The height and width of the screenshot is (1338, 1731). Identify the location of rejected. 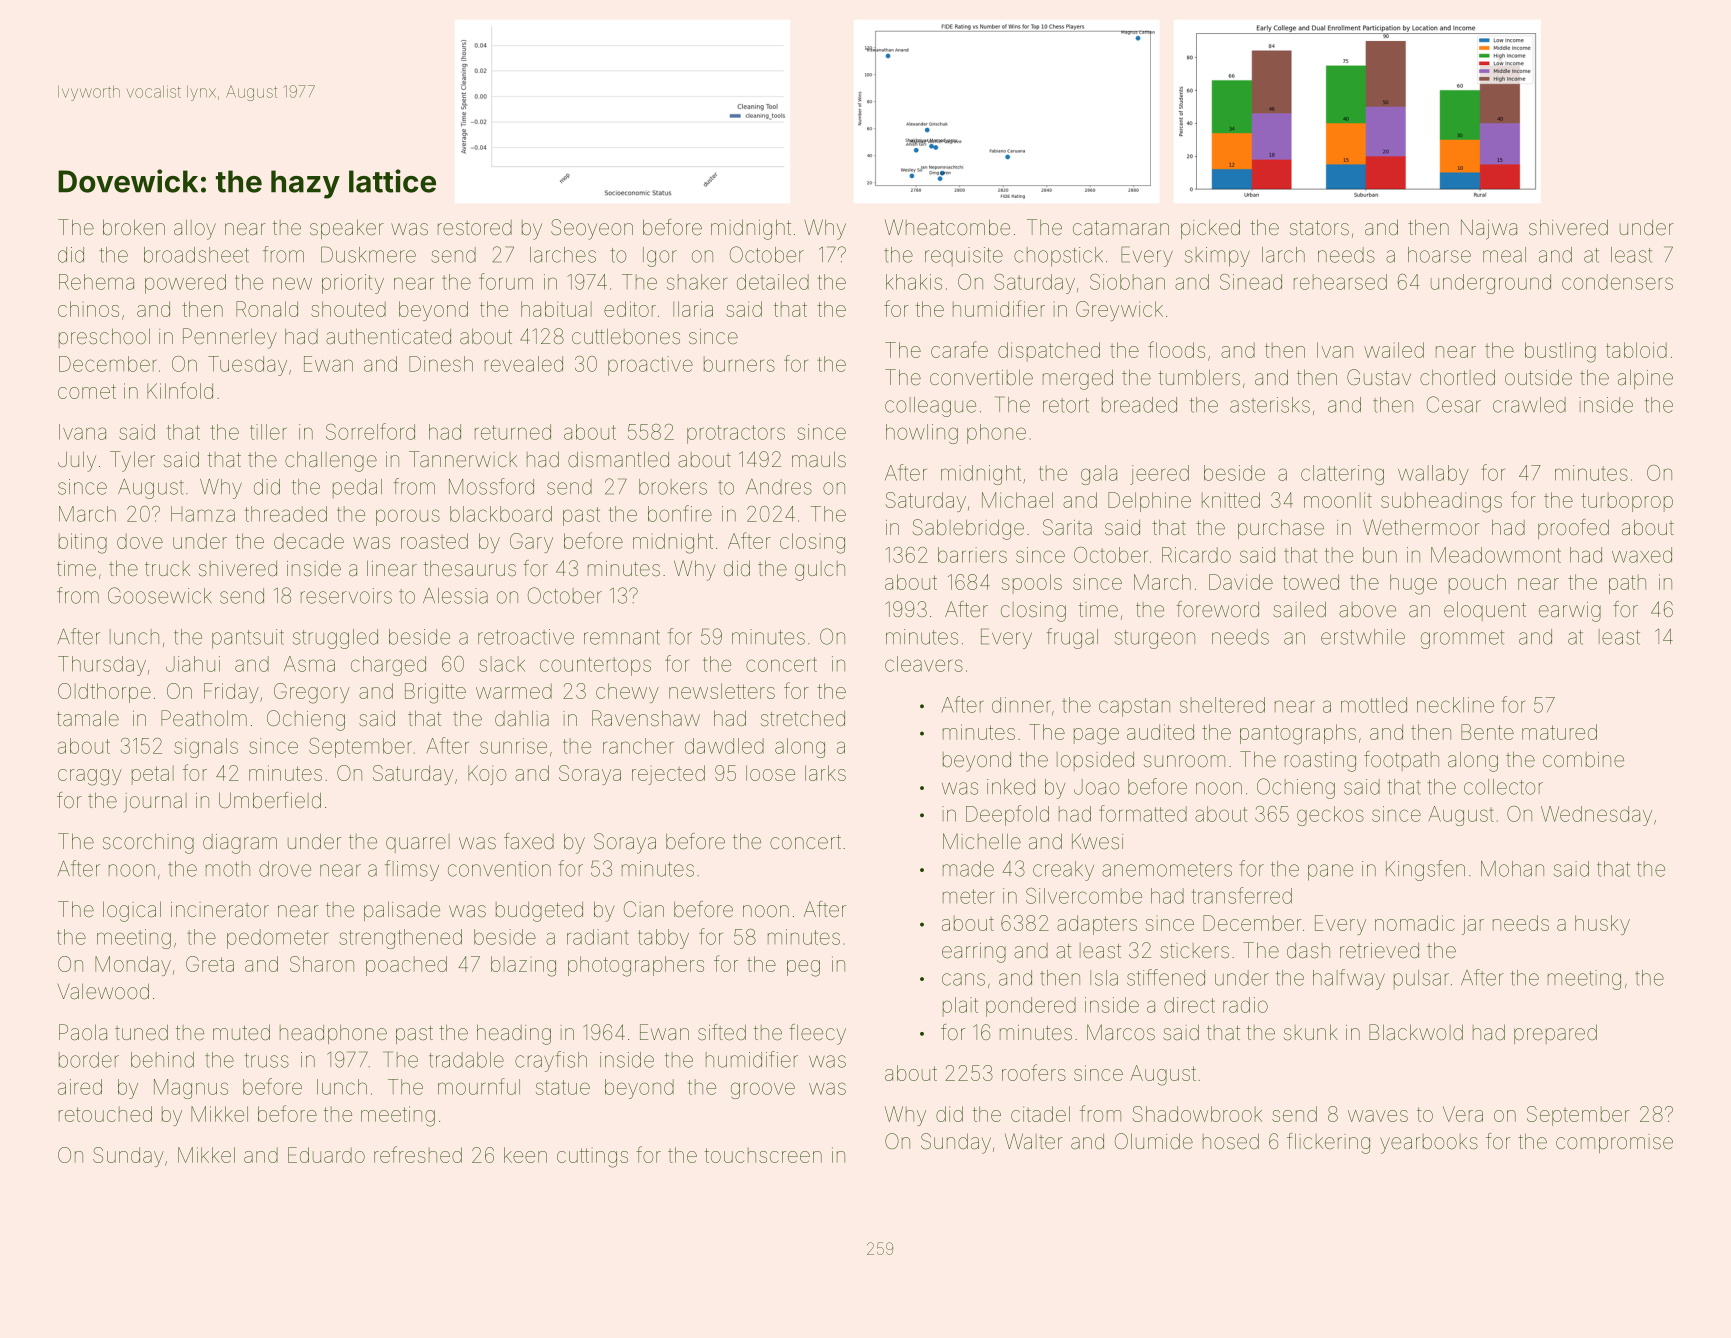
(668, 775).
